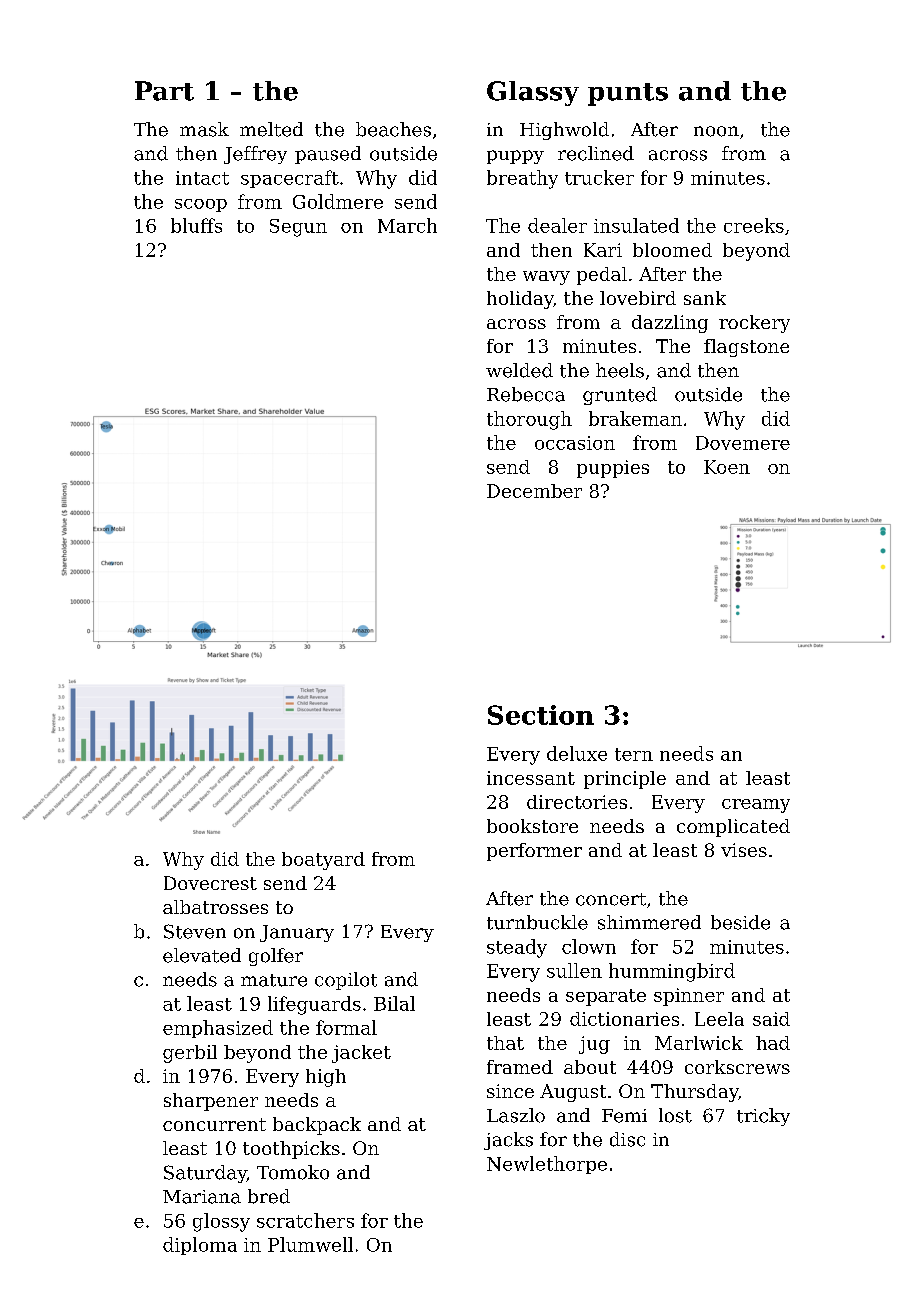 This document has height=1314, width=924. Describe the element at coordinates (533, 93) in the document. I see `Glassy` at that location.
